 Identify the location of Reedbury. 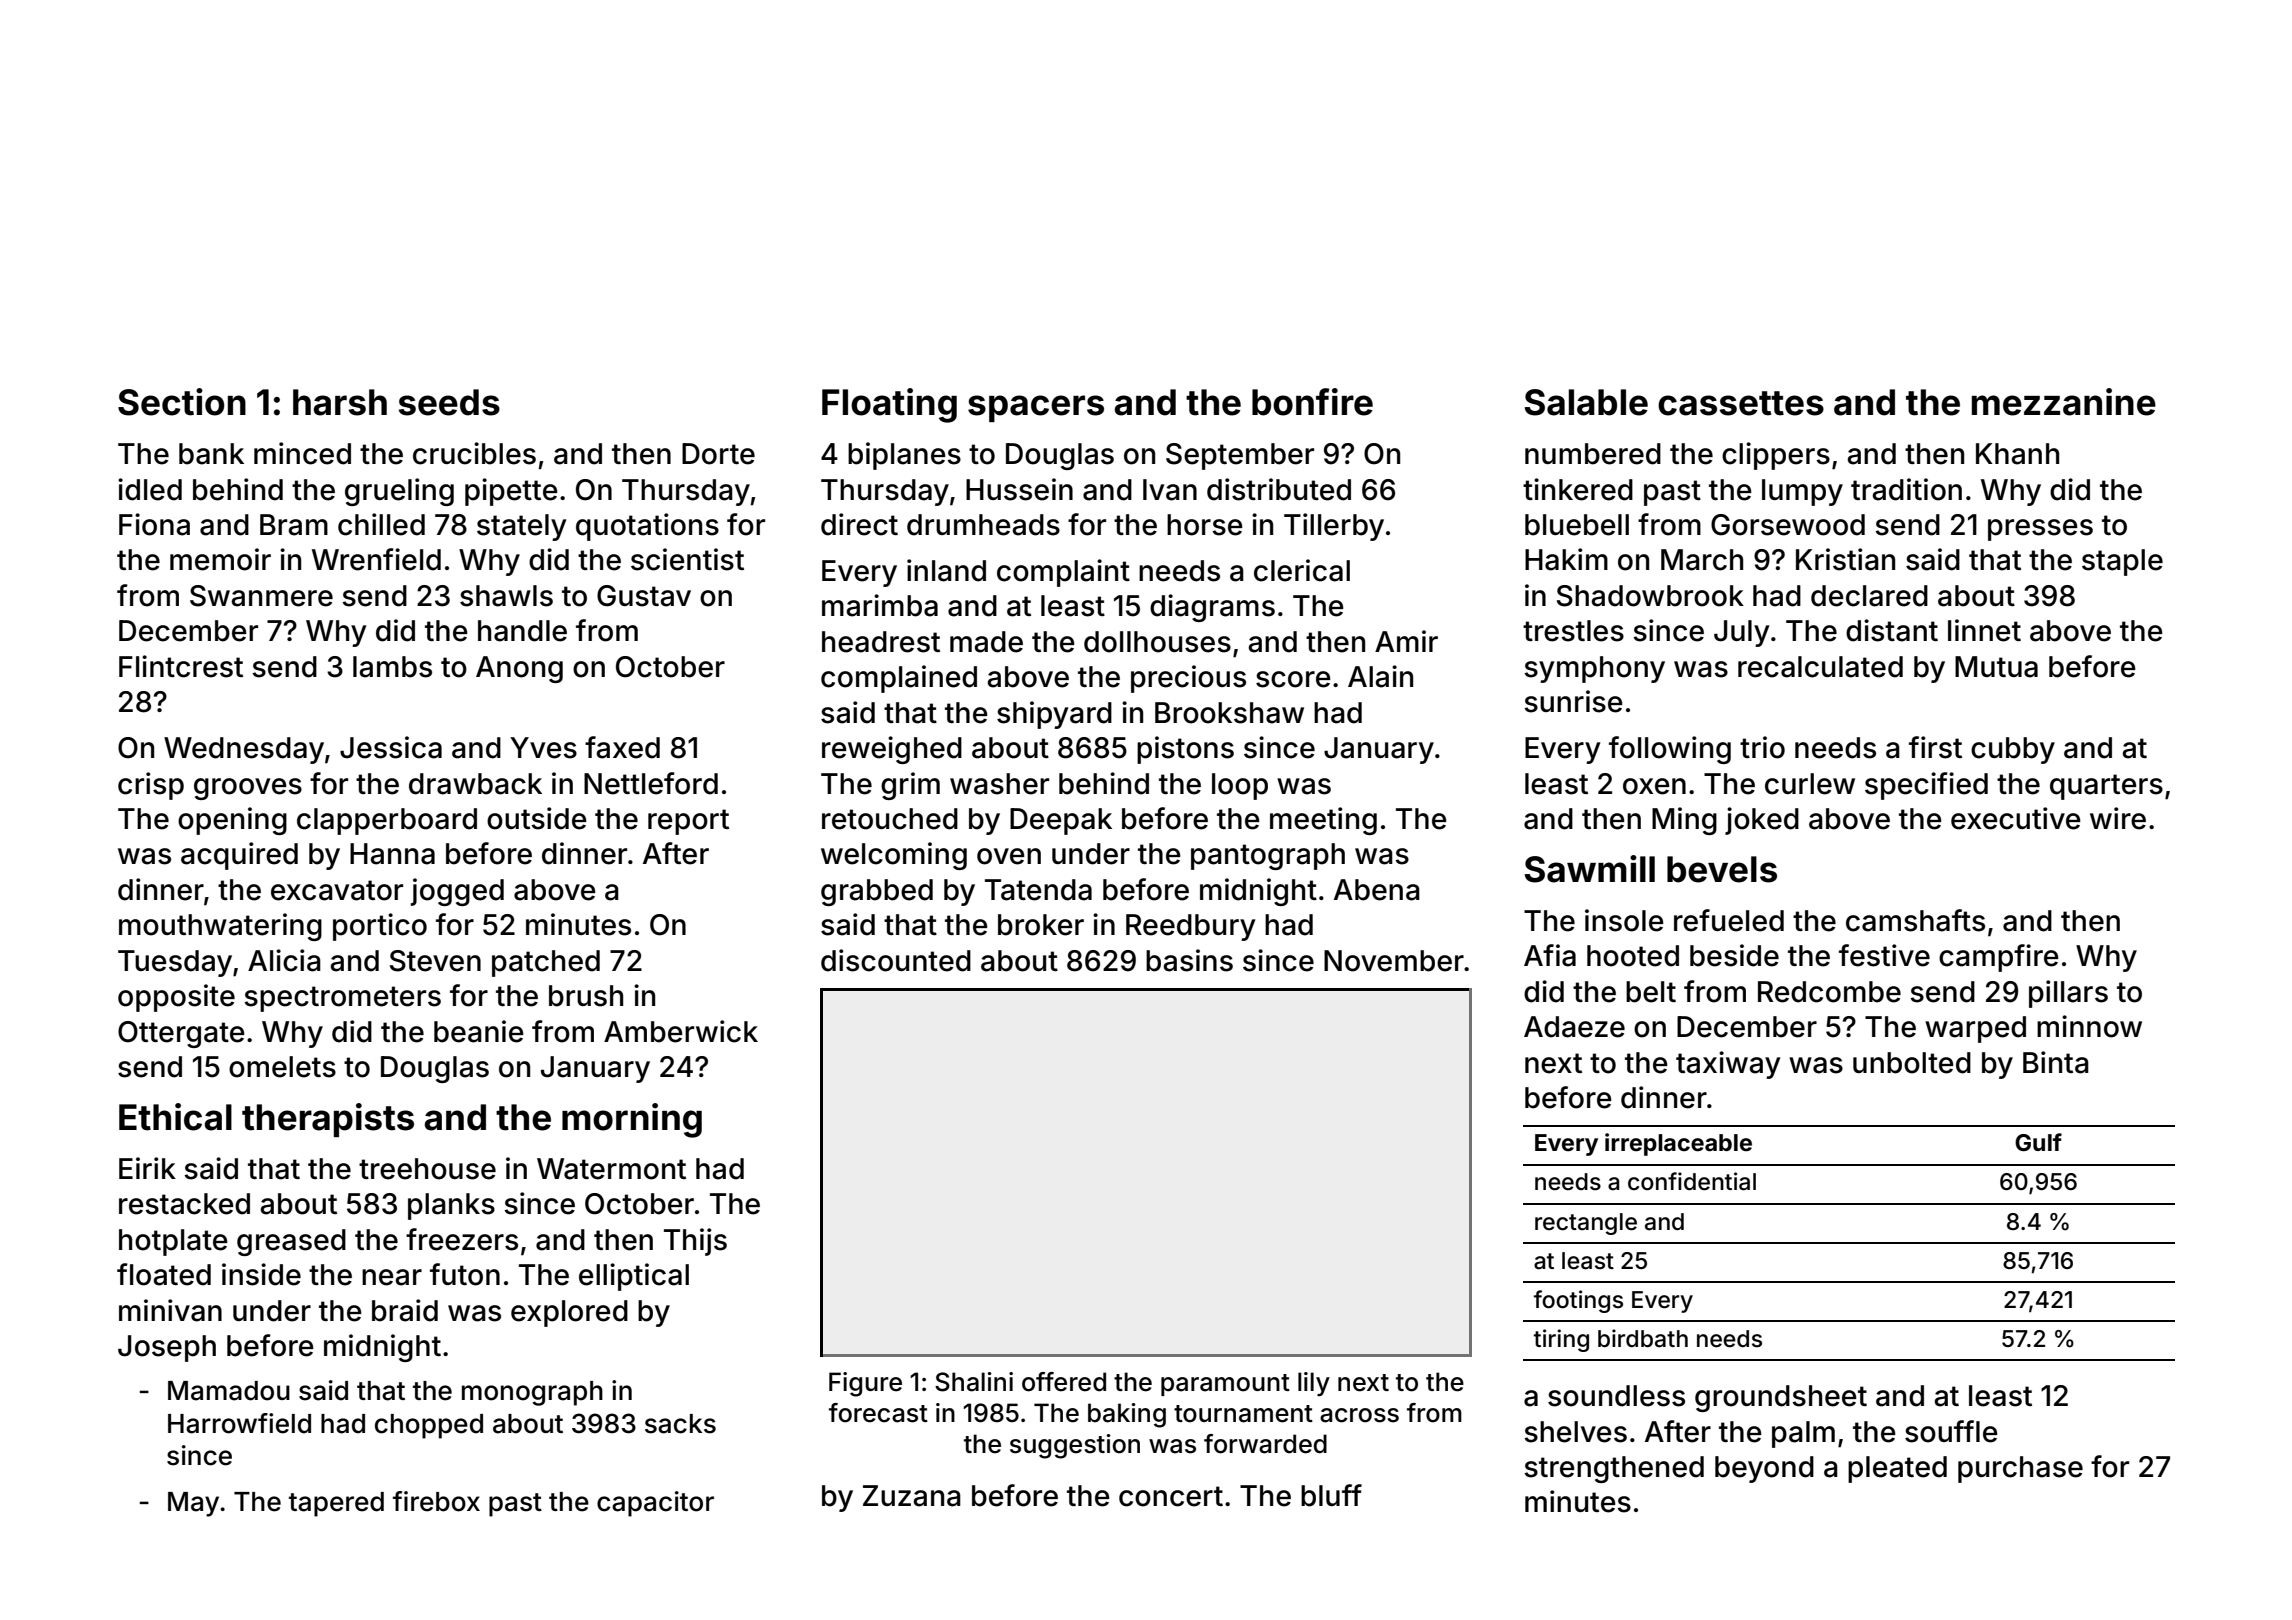
(1190, 927).
